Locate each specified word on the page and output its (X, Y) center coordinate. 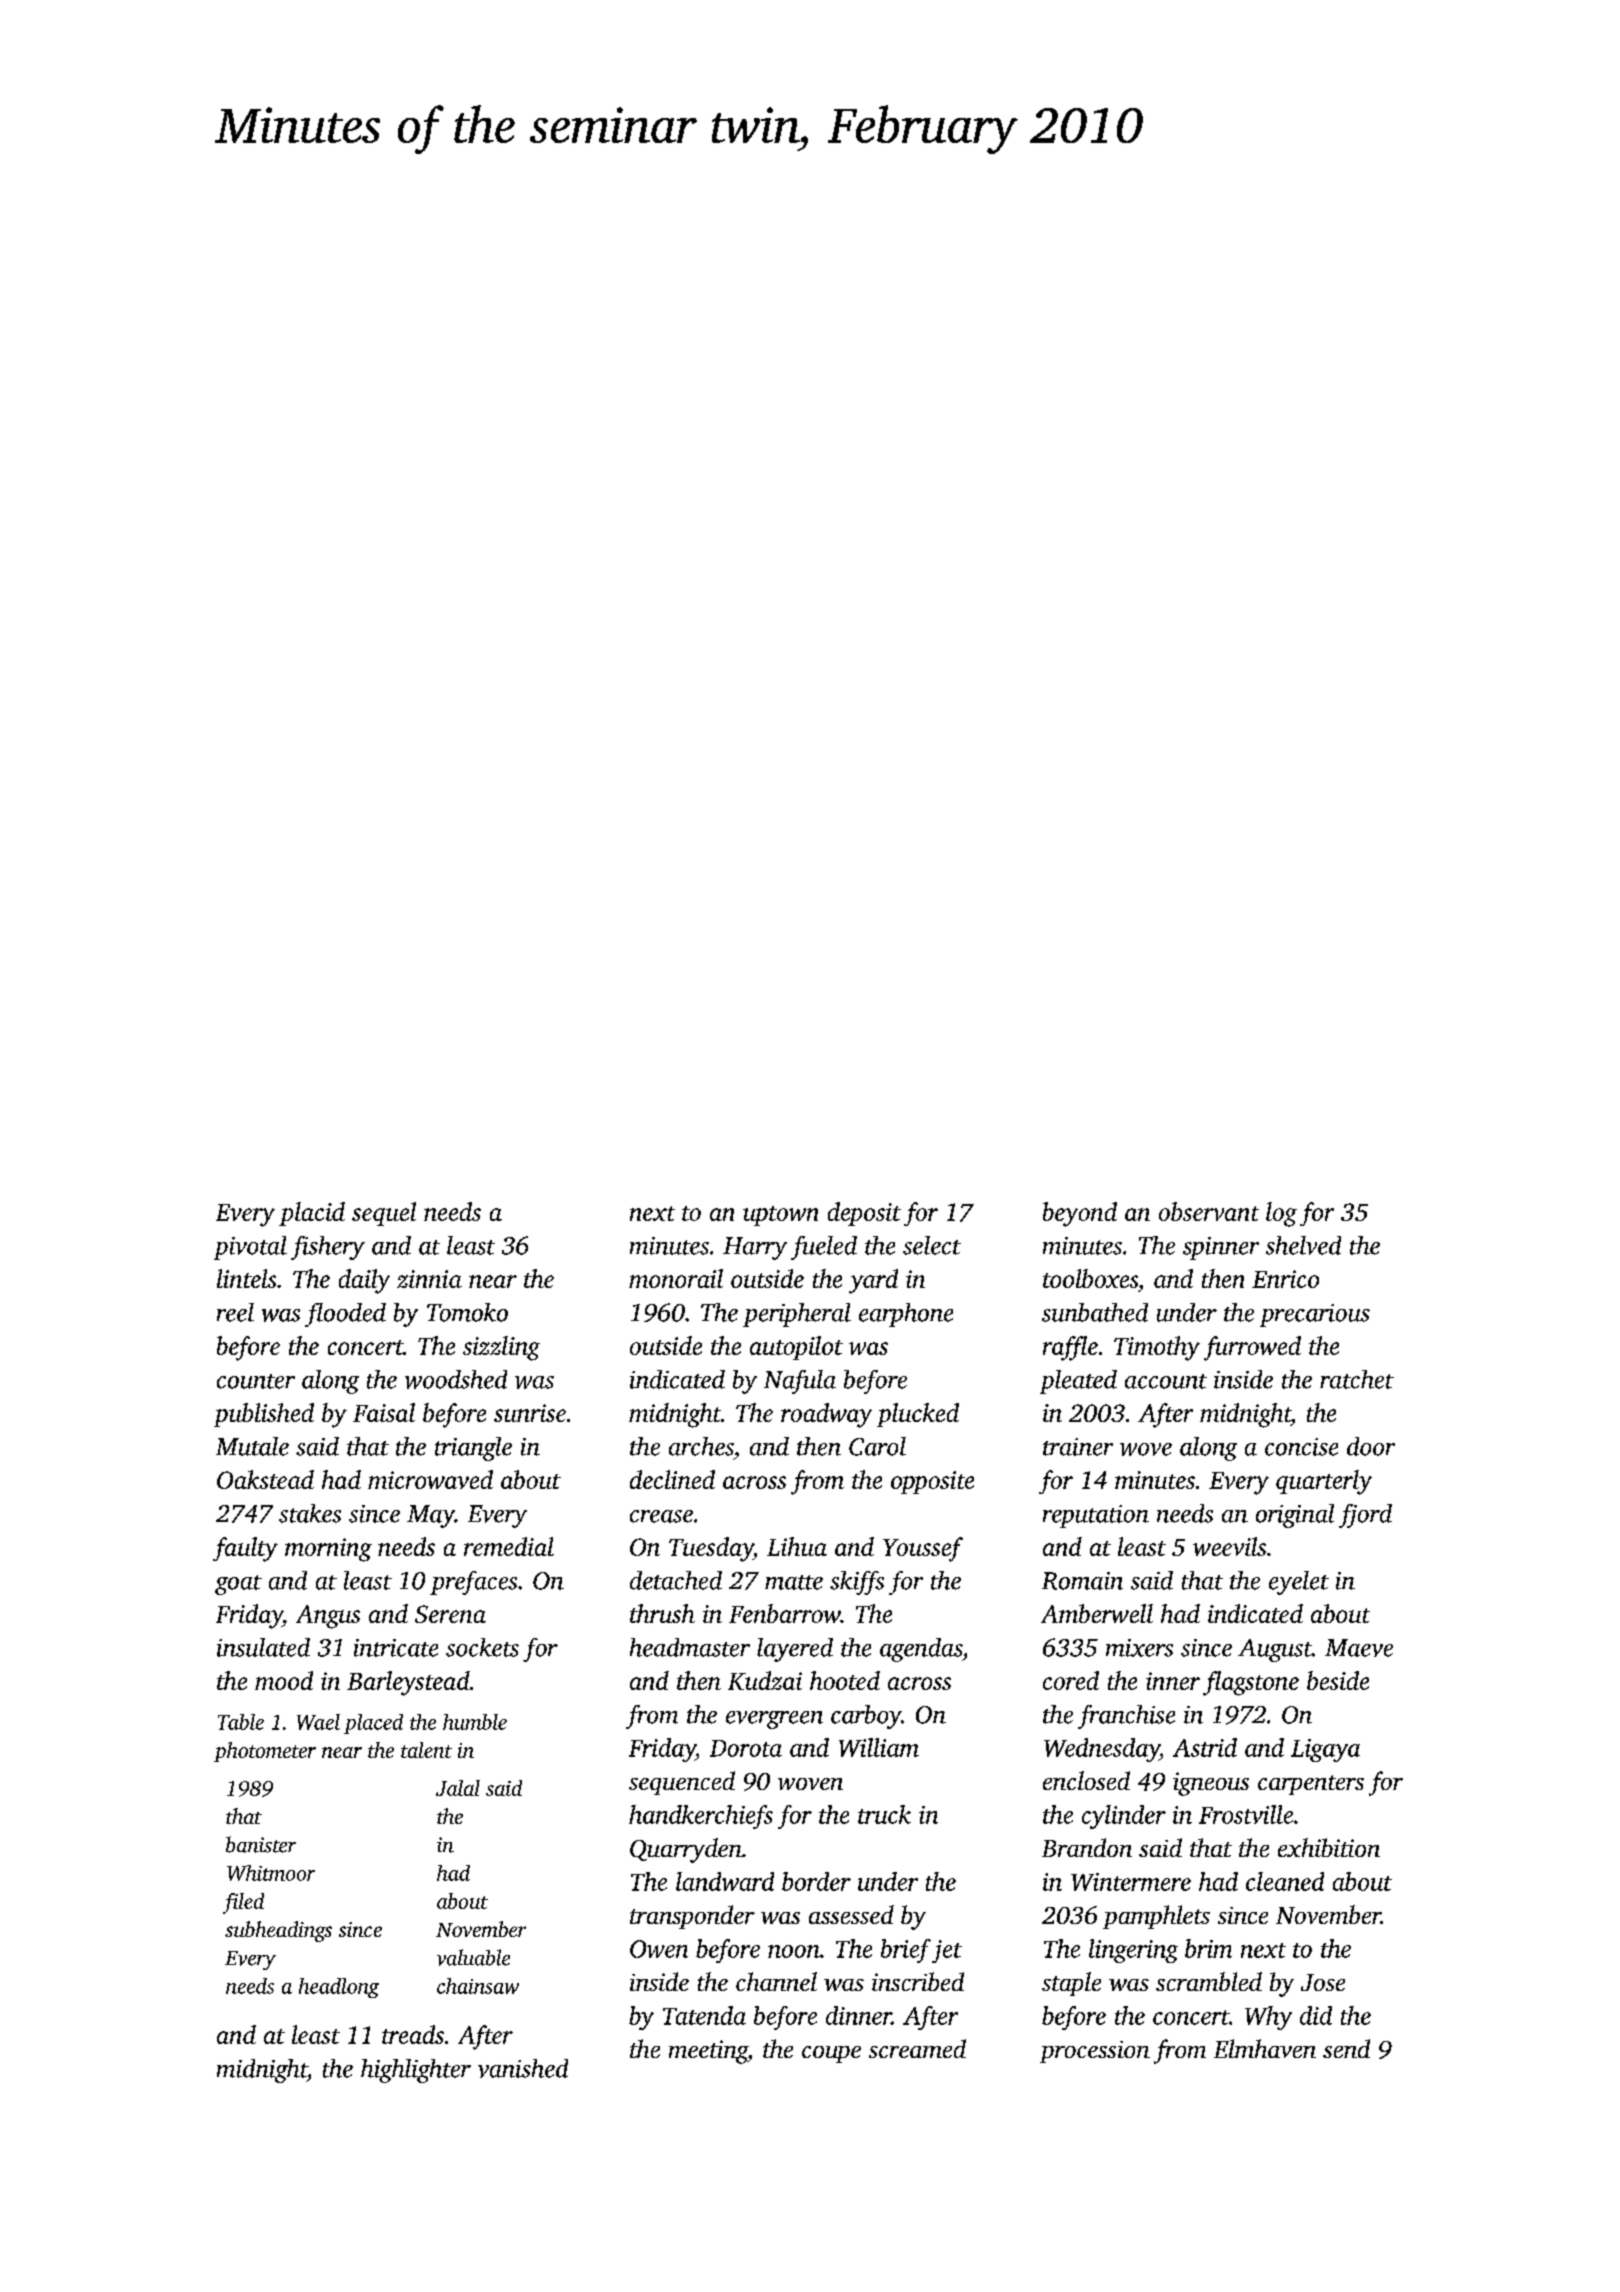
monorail (676, 1278)
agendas (921, 1650)
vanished (523, 2068)
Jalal (458, 1788)
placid (312, 1214)
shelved (1303, 1245)
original (1295, 1516)
